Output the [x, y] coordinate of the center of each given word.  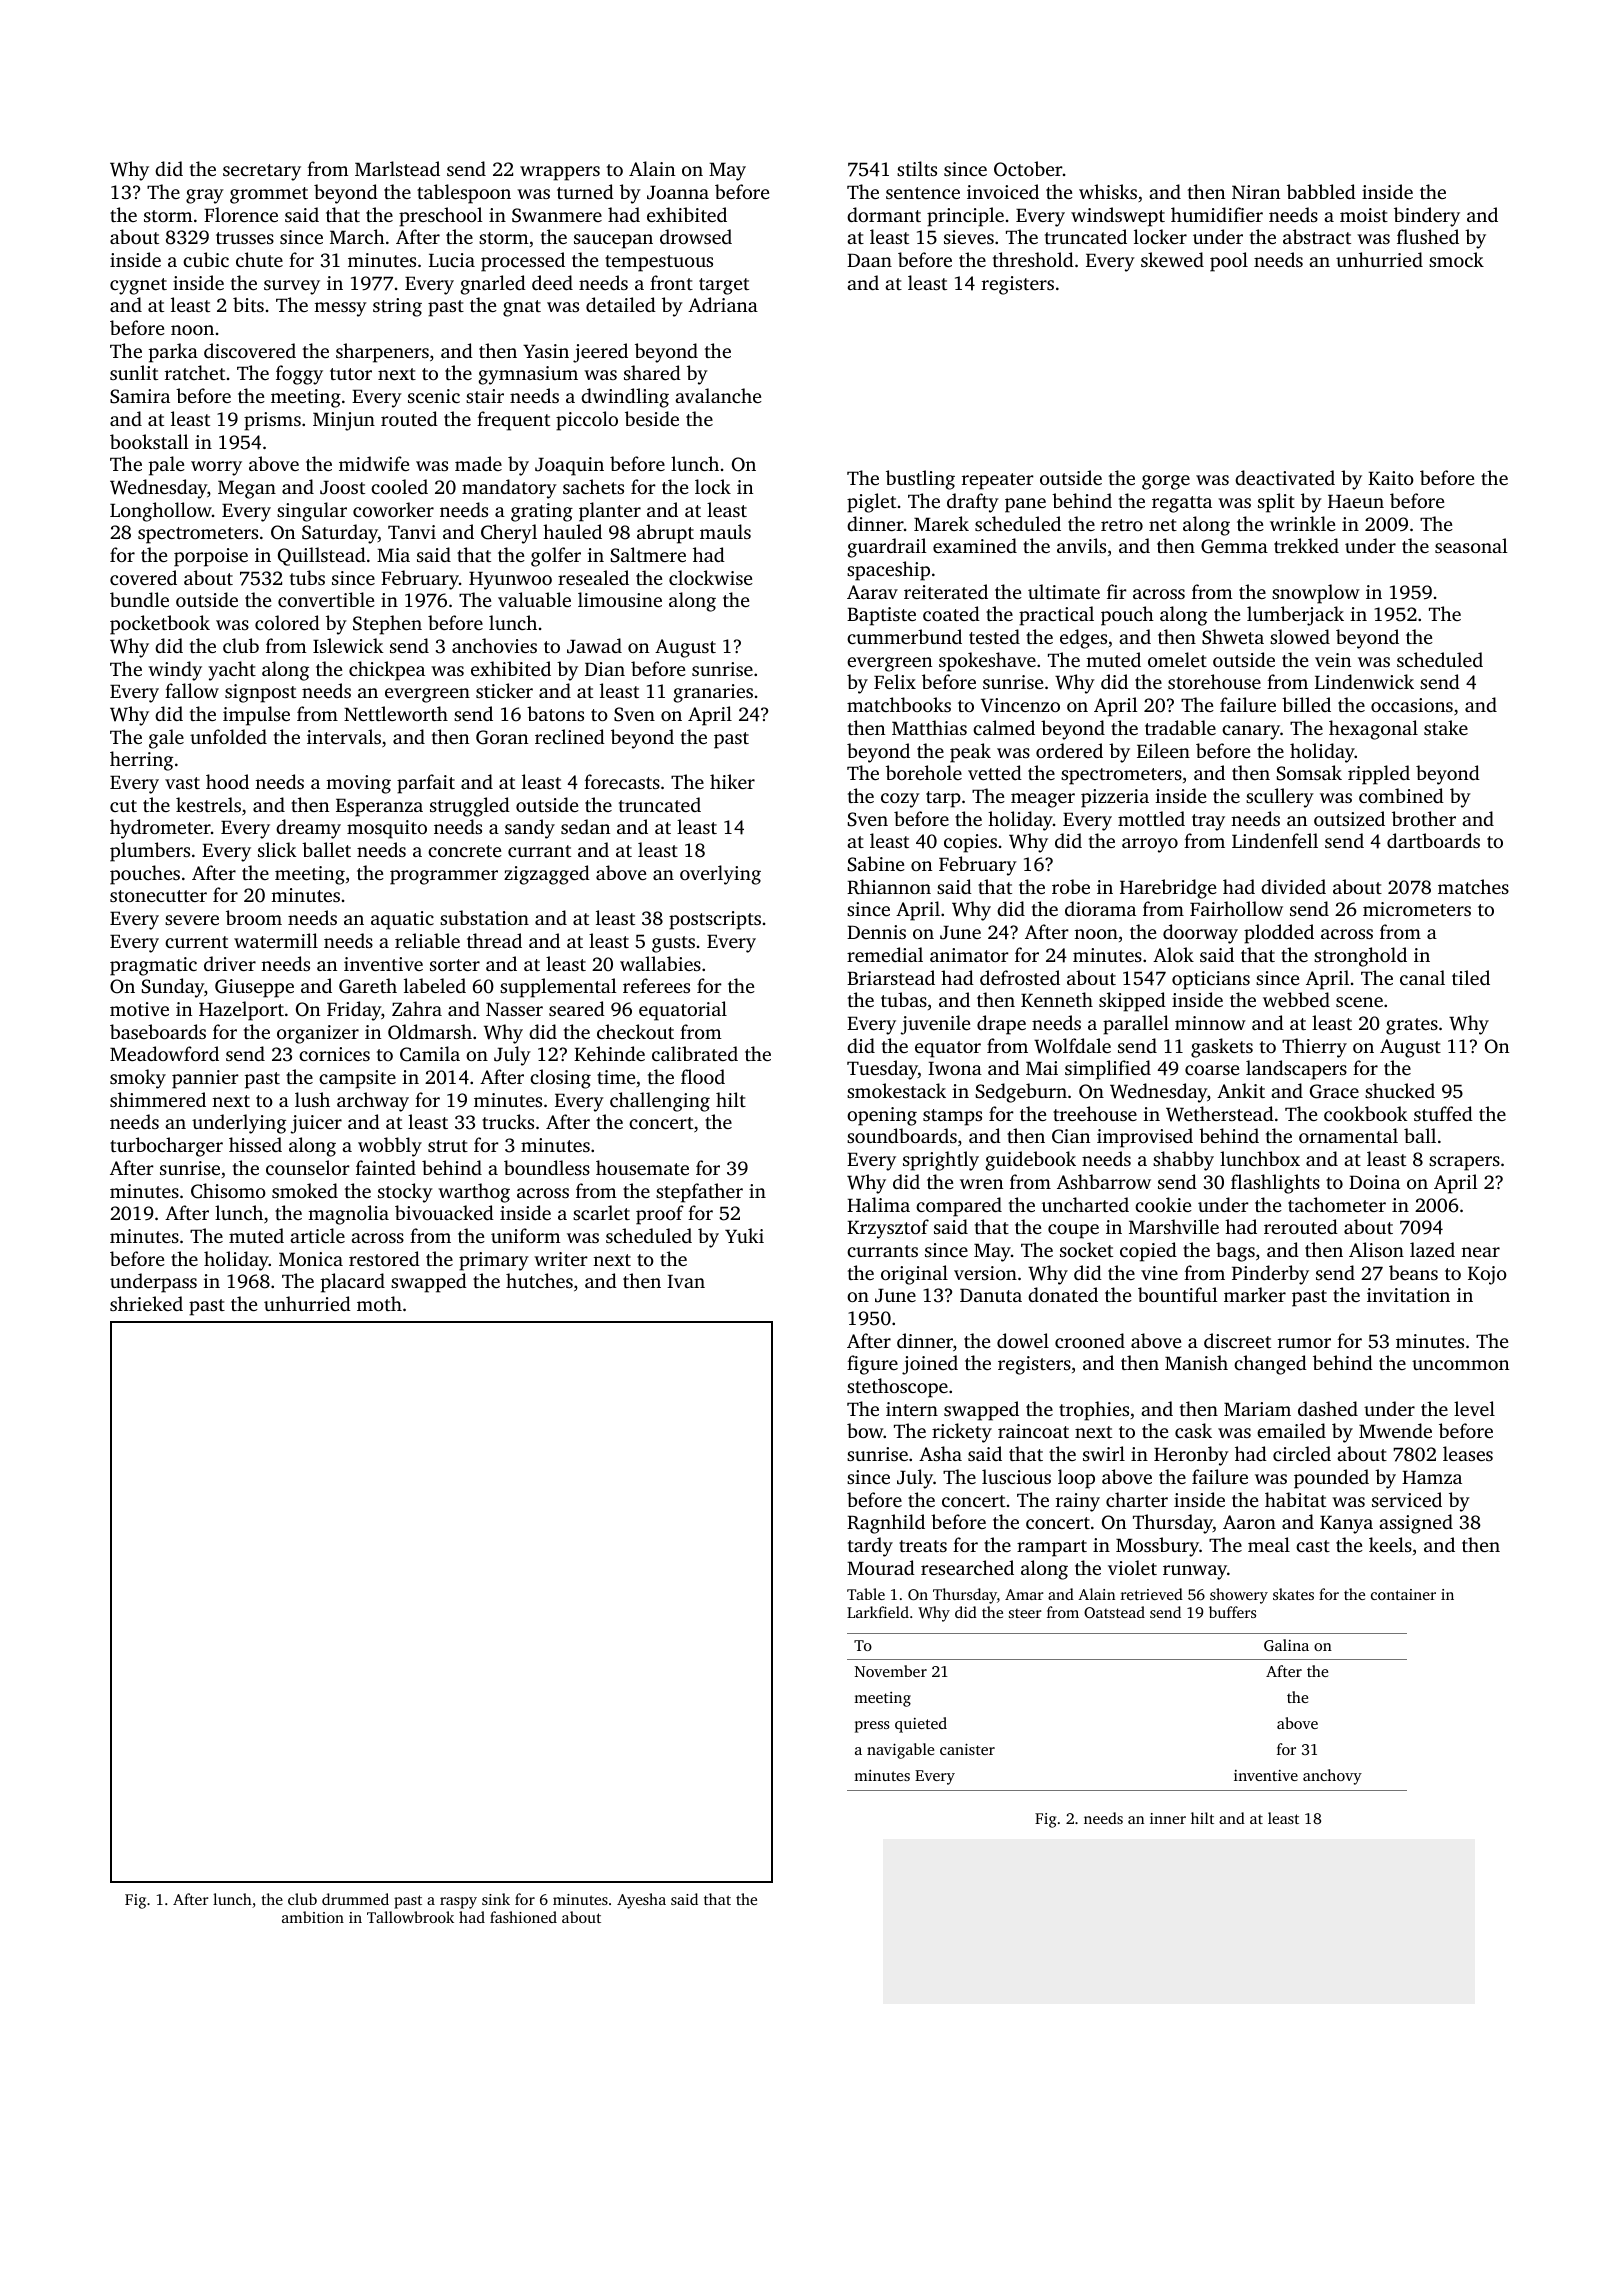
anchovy [1332, 1777]
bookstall [149, 441]
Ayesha [641, 1901]
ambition [313, 1917]
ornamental [1348, 1135]
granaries [713, 693]
